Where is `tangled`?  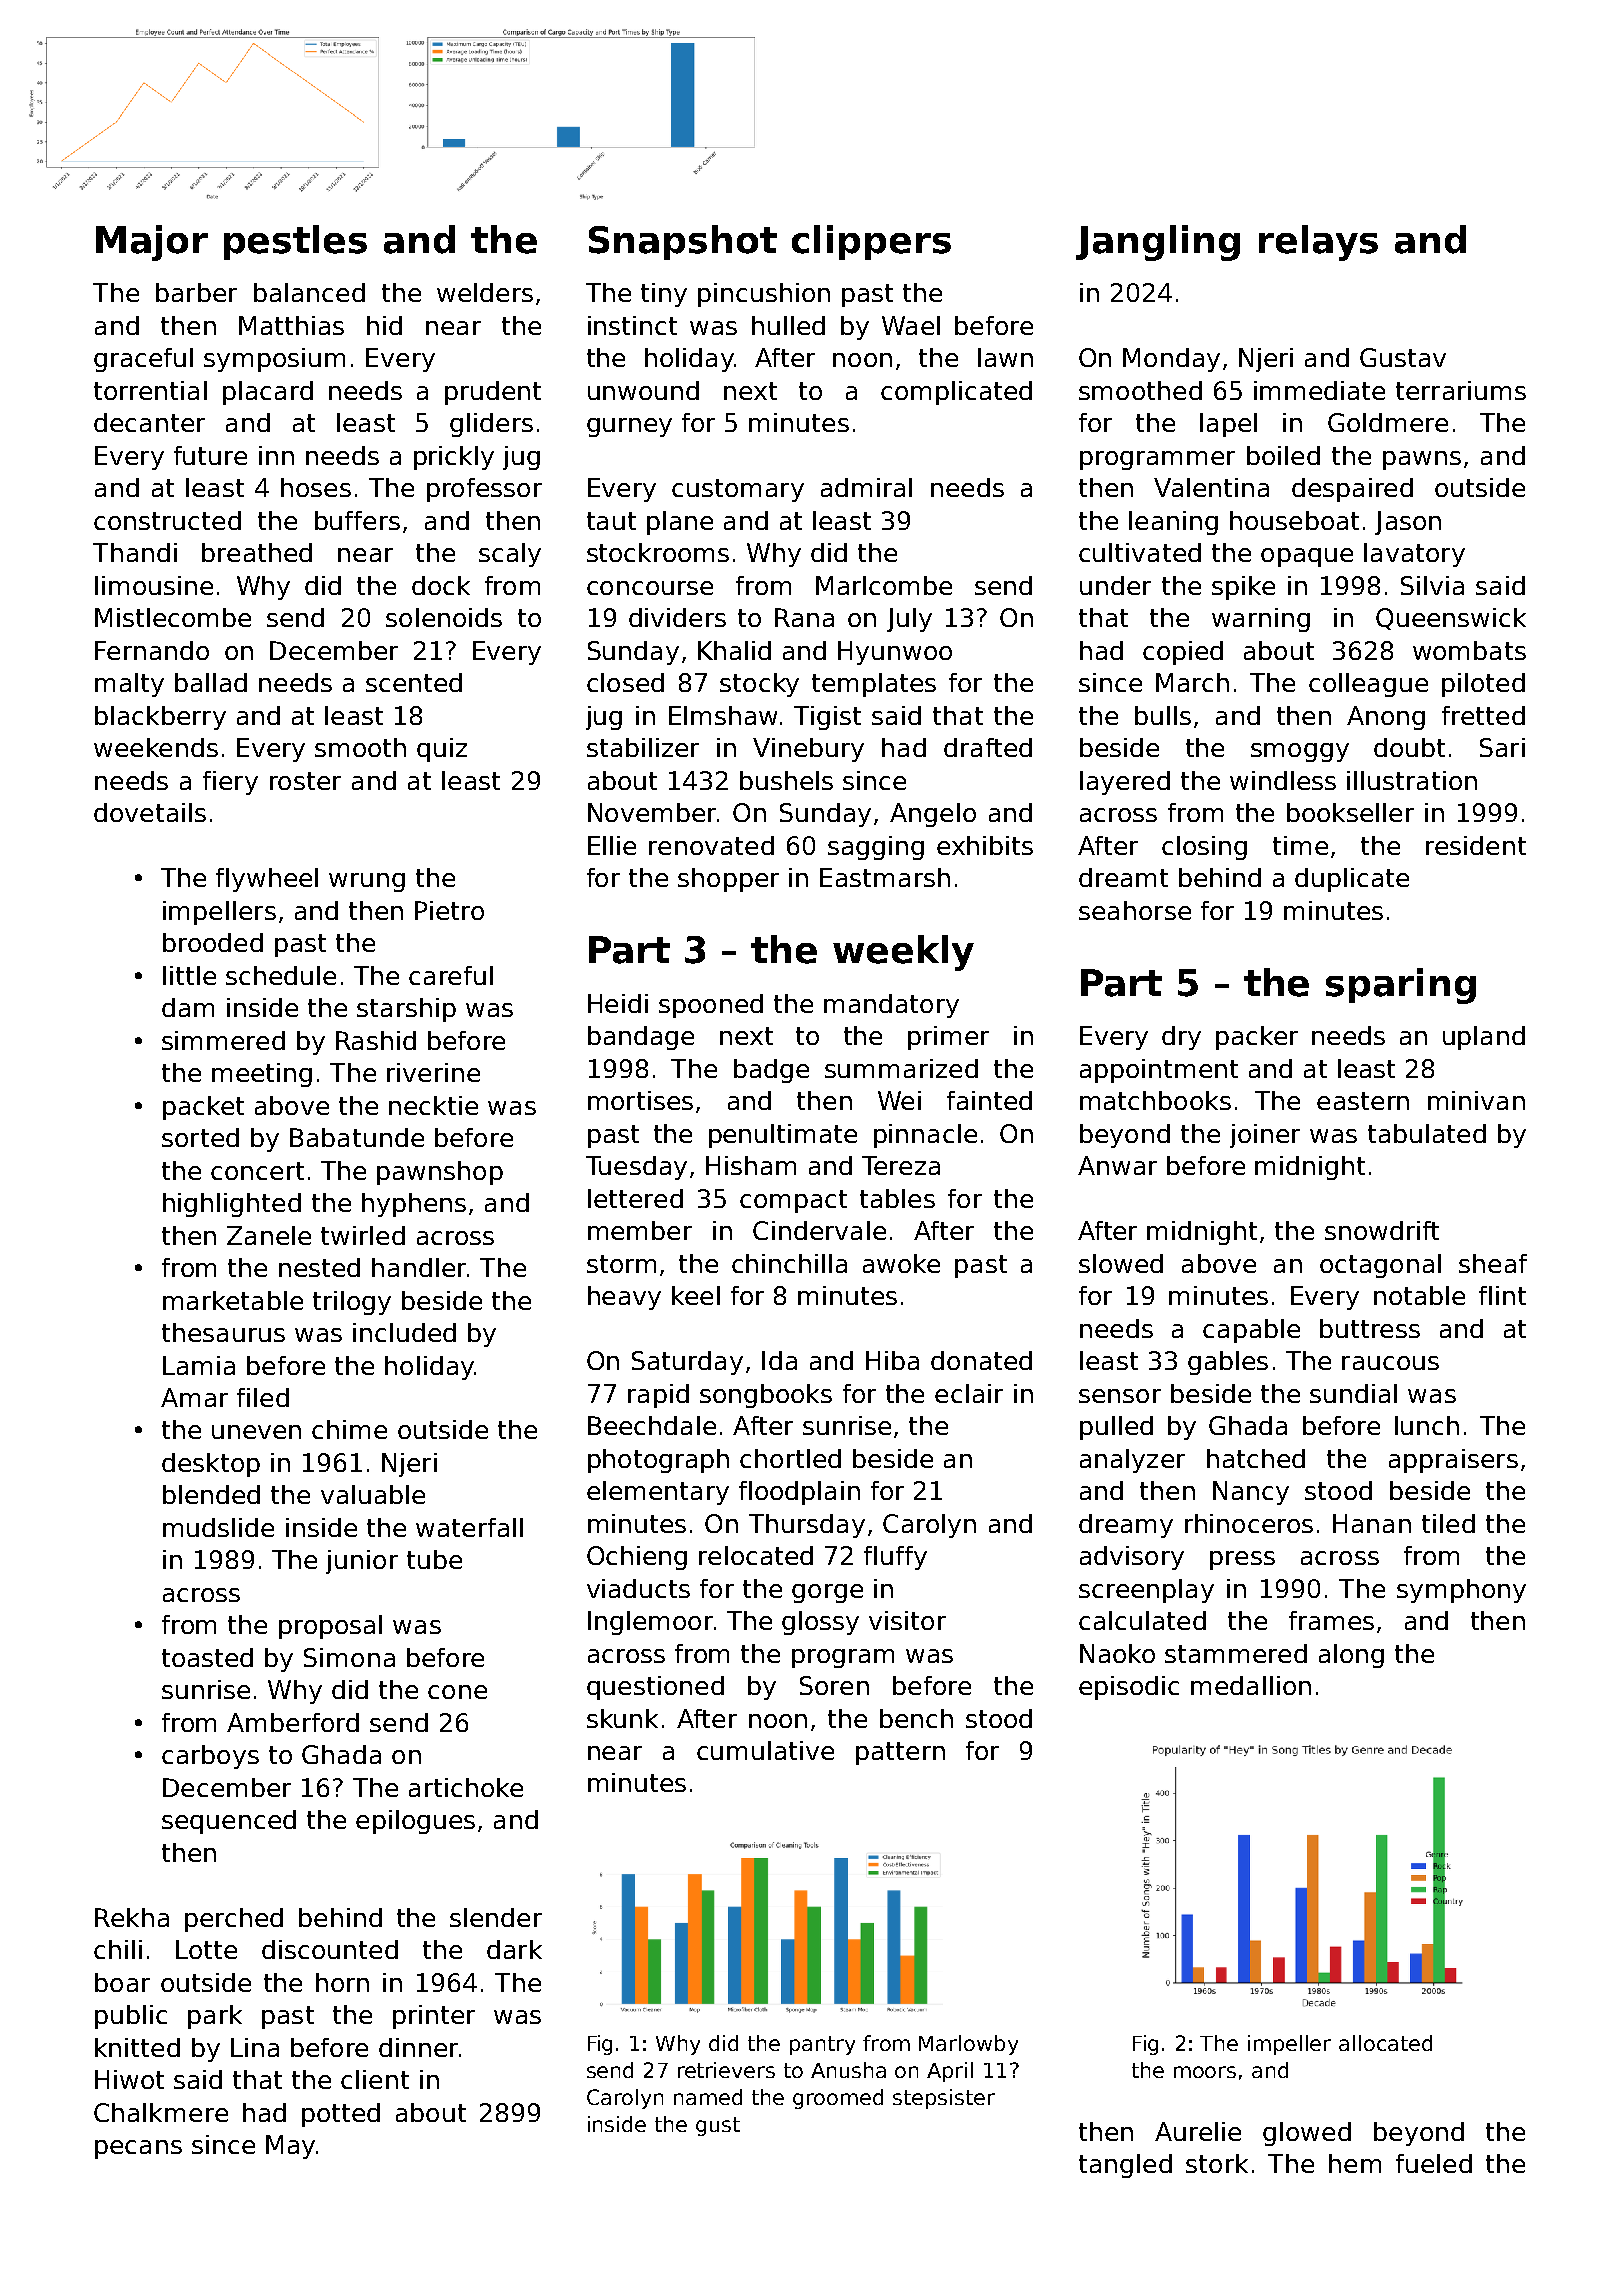 tangled is located at coordinates (1125, 2166).
